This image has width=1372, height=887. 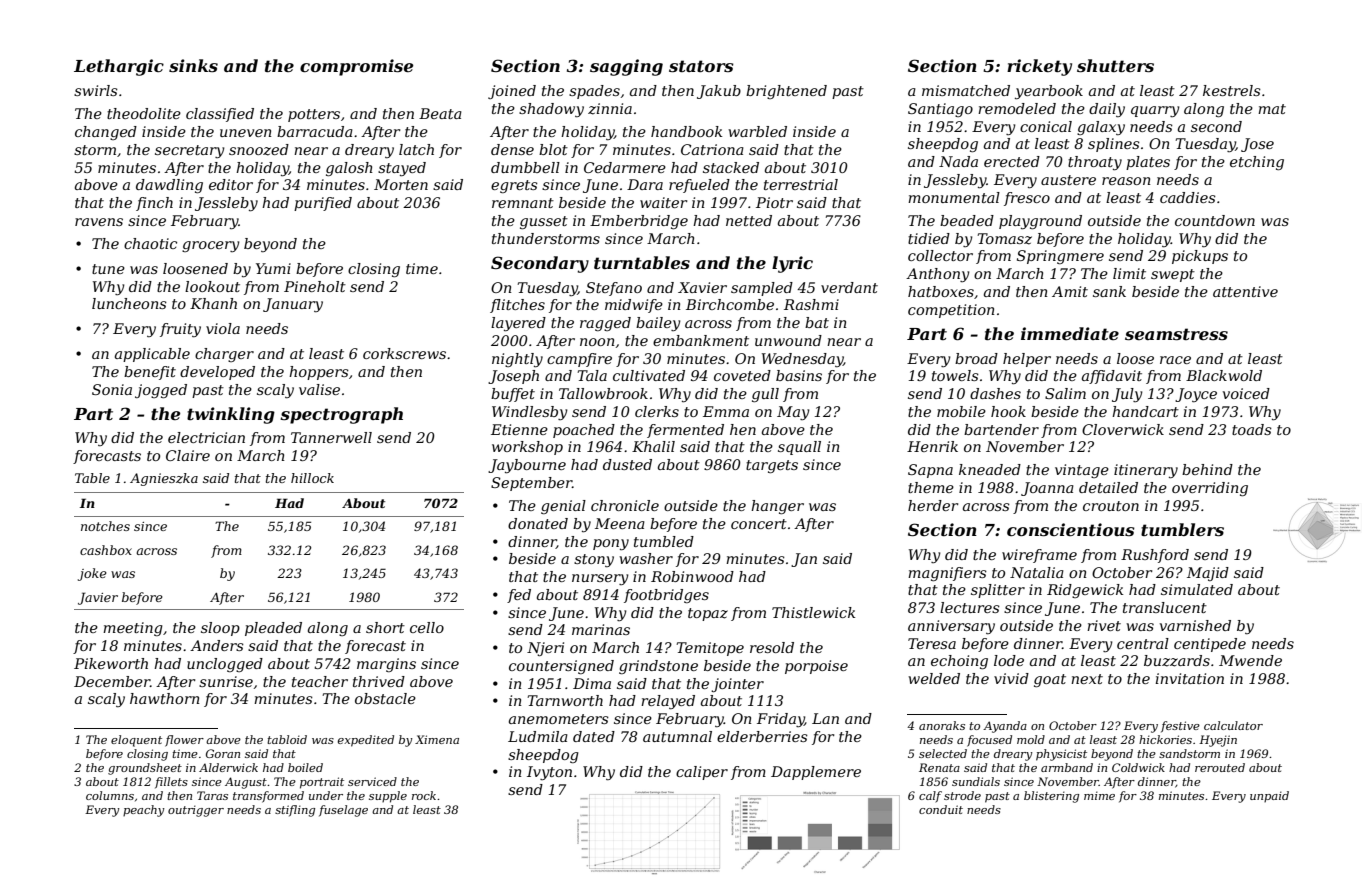 What do you see at coordinates (762, 289) in the image?
I see `sampled` at bounding box center [762, 289].
